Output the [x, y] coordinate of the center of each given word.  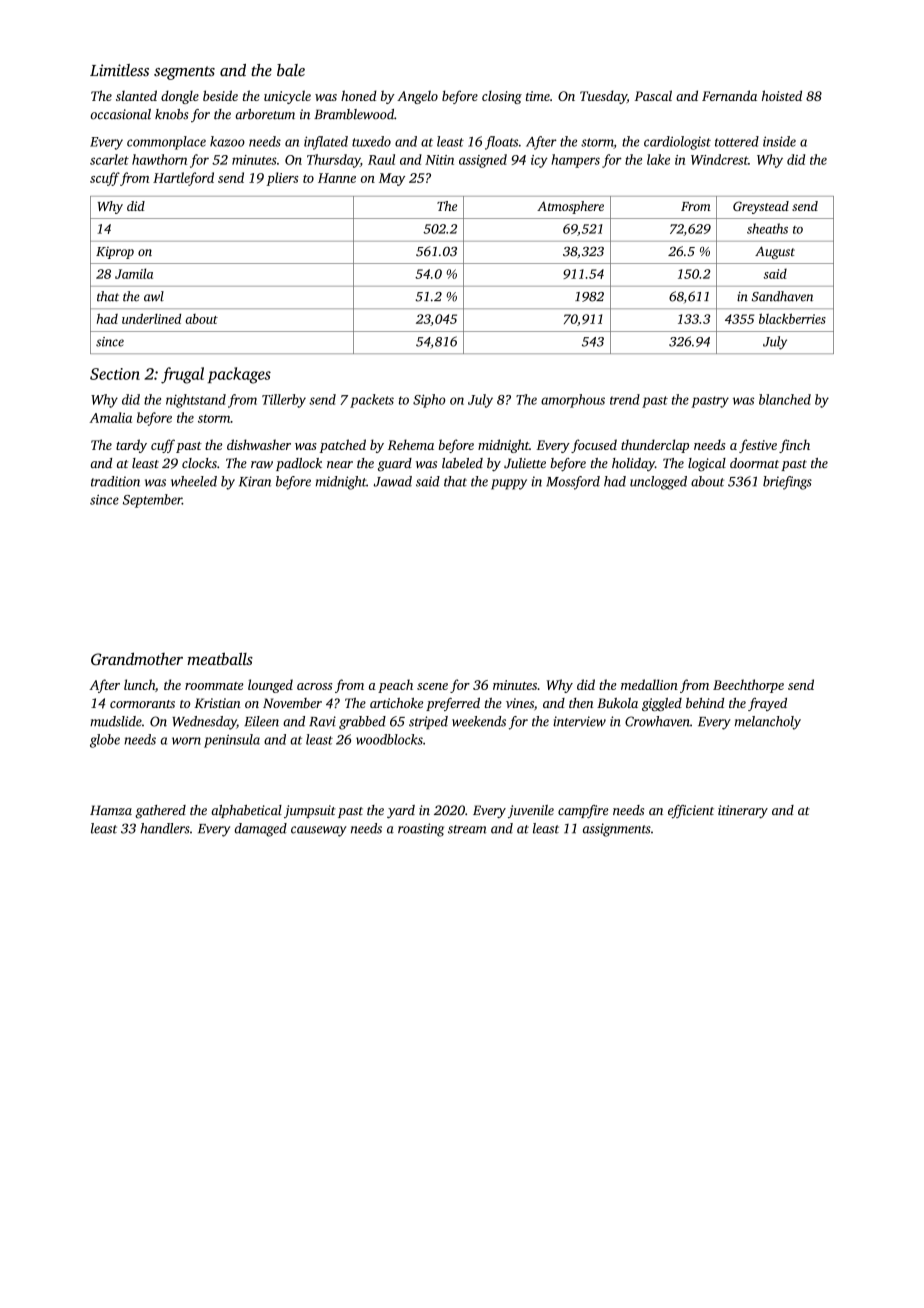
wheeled [194, 481]
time [538, 96]
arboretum [265, 114]
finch [794, 446]
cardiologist [677, 143]
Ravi [322, 721]
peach [395, 686]
